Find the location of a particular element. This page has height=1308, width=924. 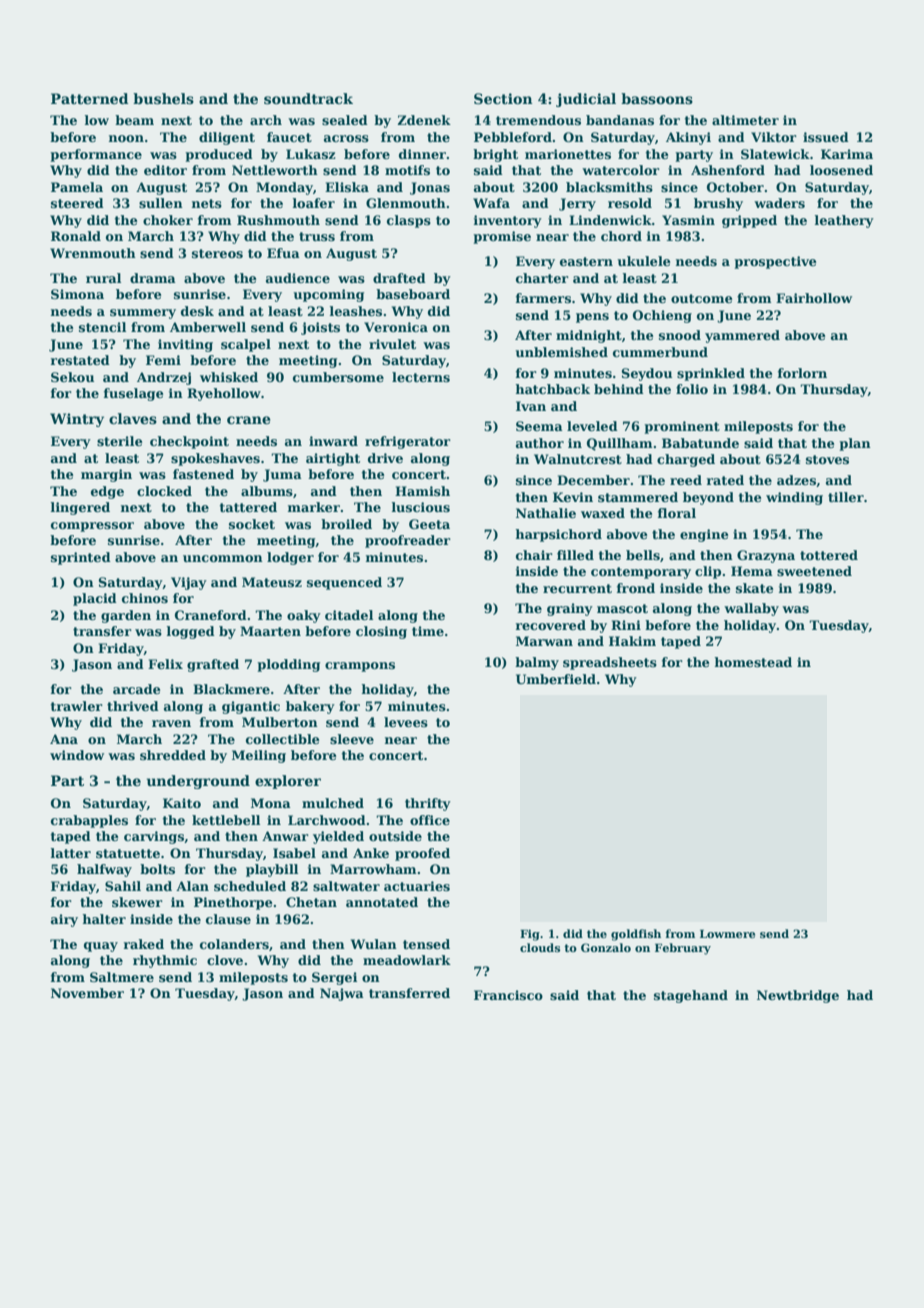

loosened is located at coordinates (841, 170).
